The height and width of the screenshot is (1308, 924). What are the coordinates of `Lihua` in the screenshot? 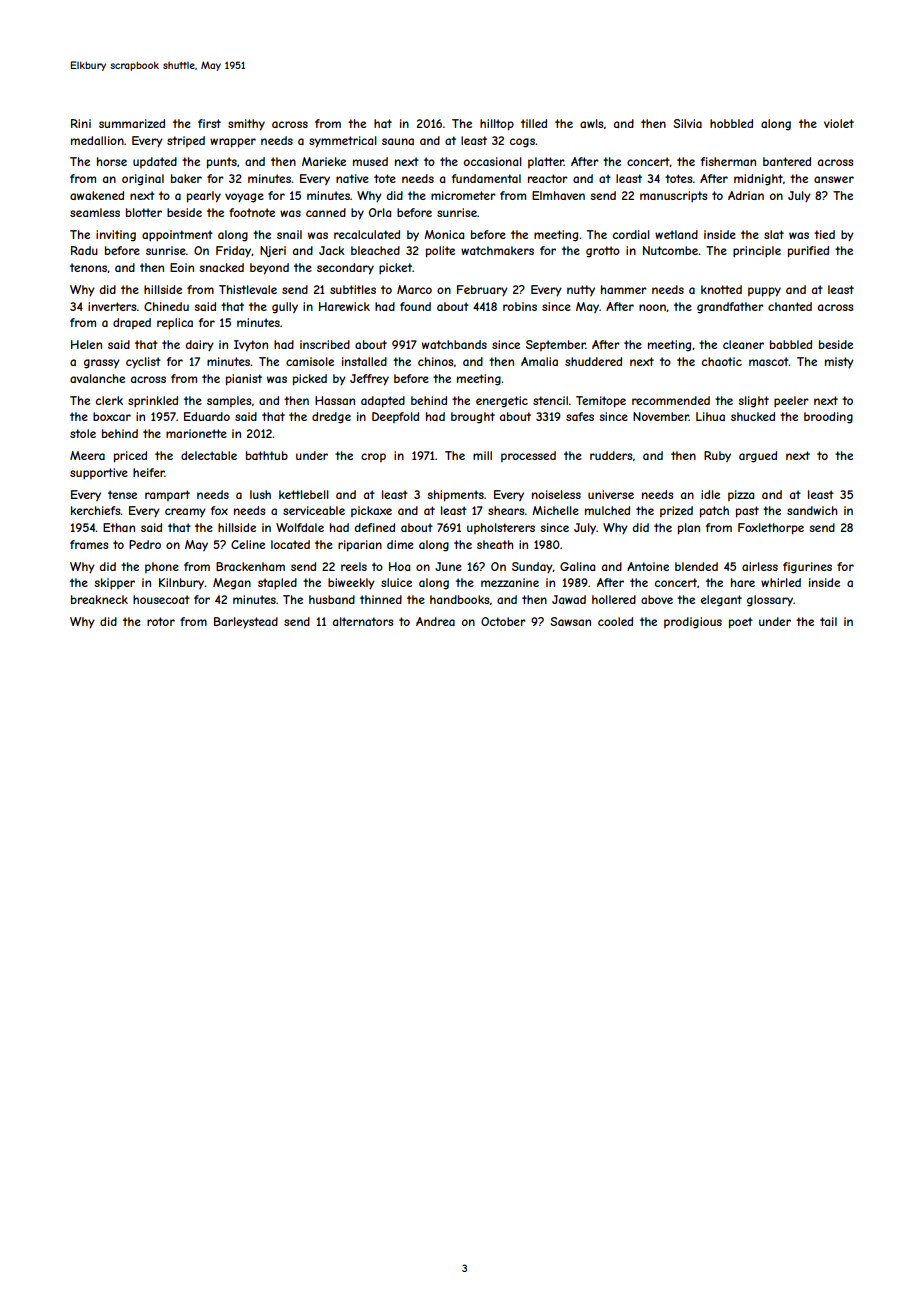 It's located at (710, 416).
